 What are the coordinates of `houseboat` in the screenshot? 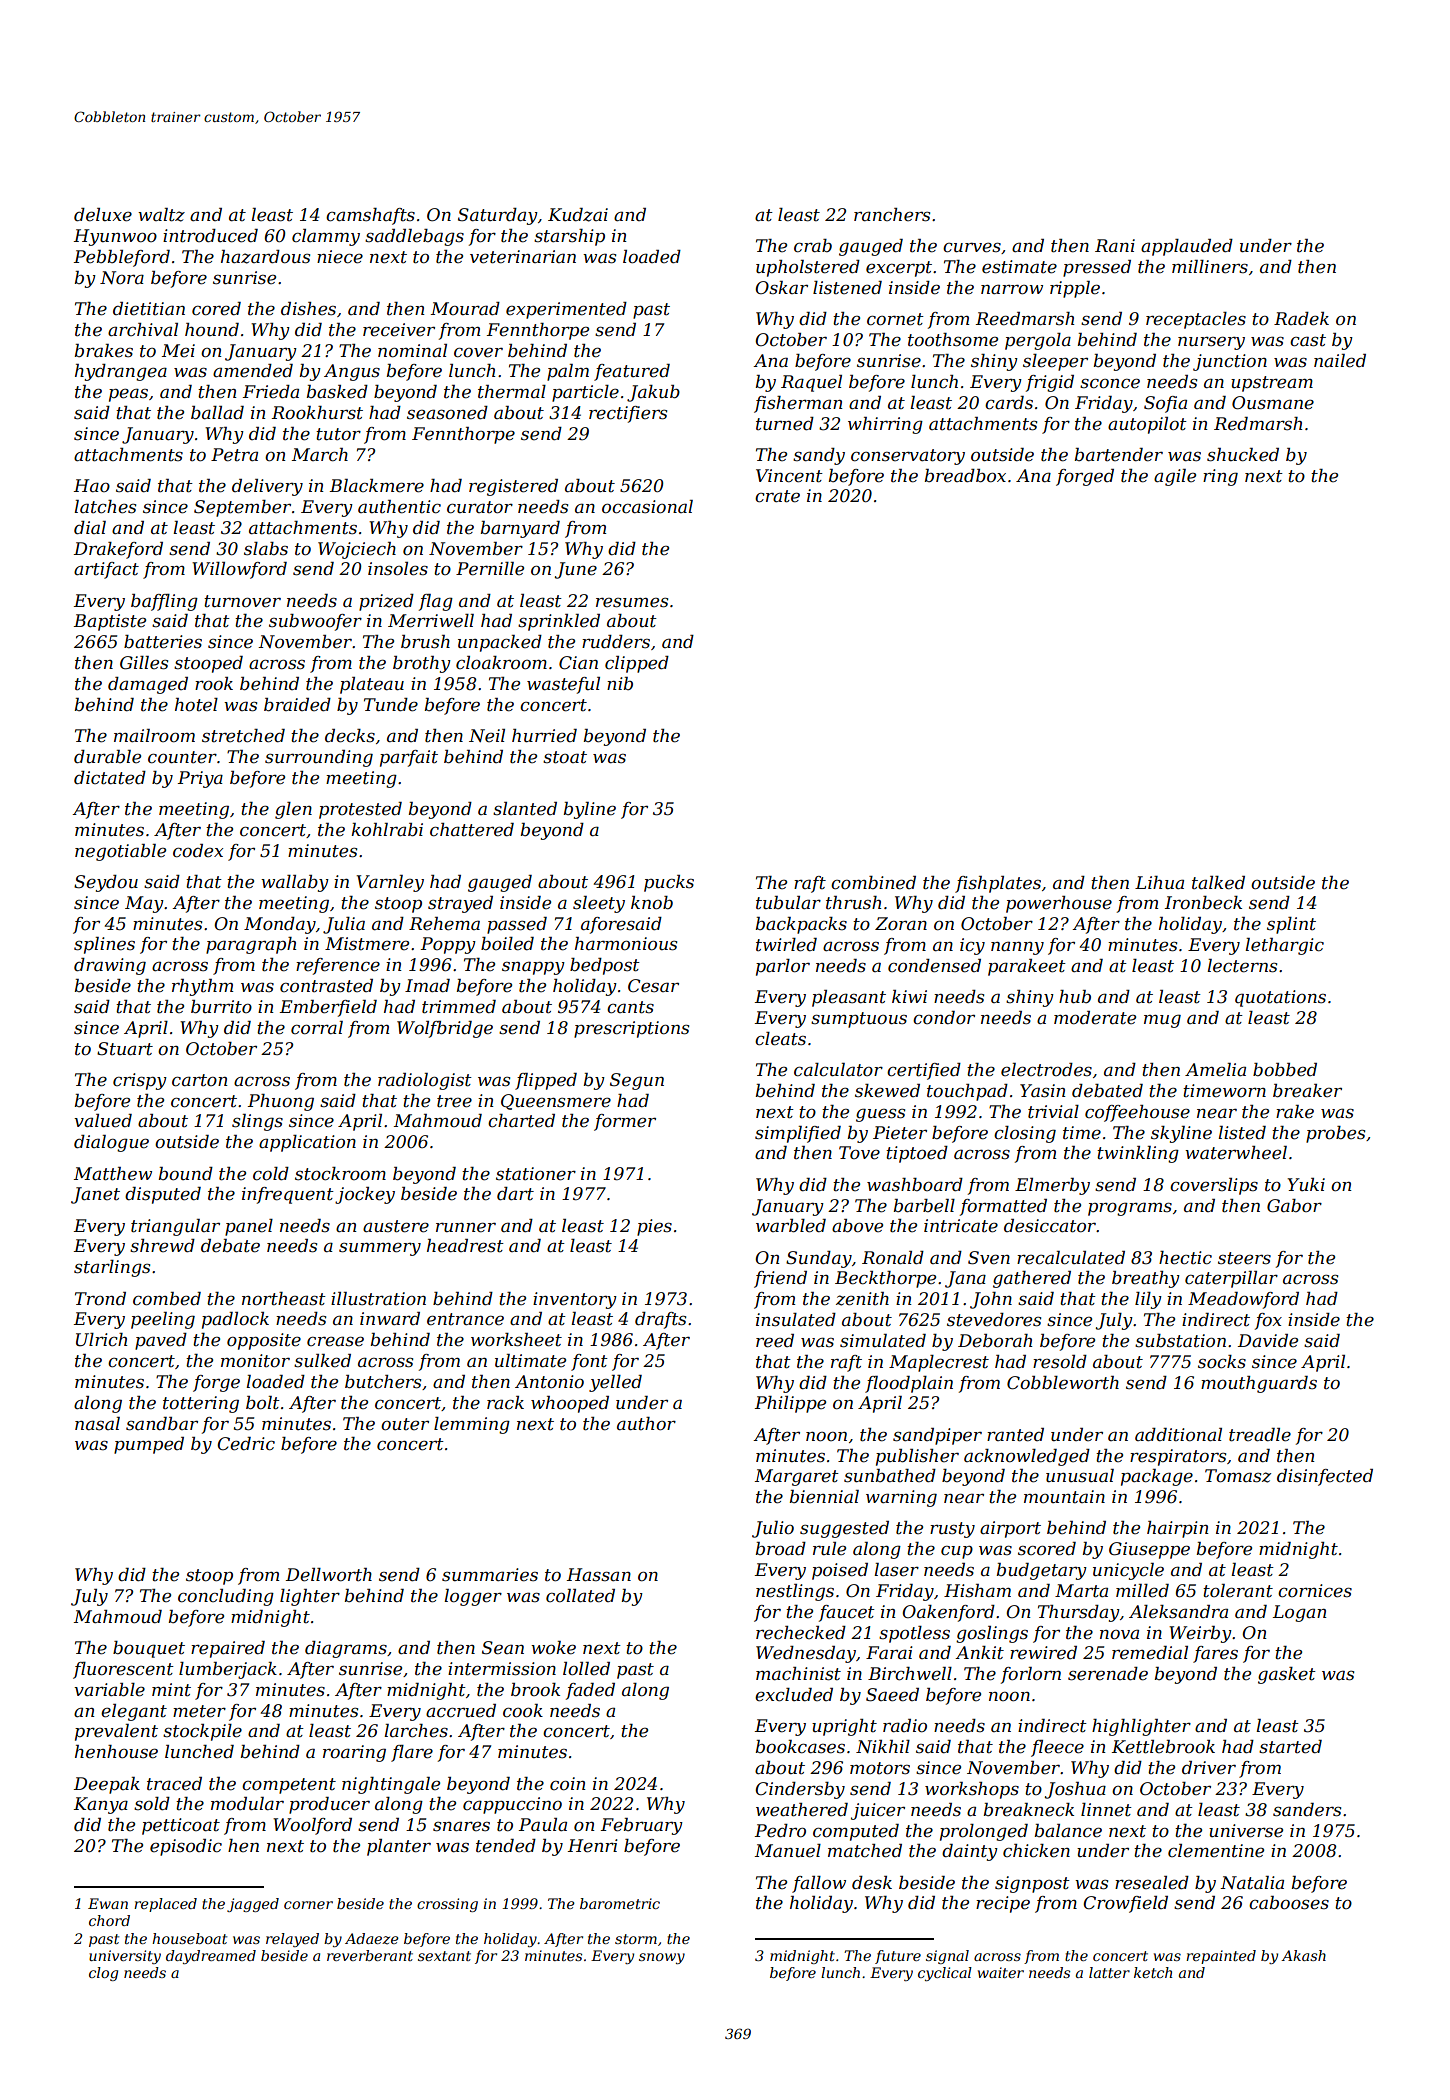 It's located at (189, 1938).
